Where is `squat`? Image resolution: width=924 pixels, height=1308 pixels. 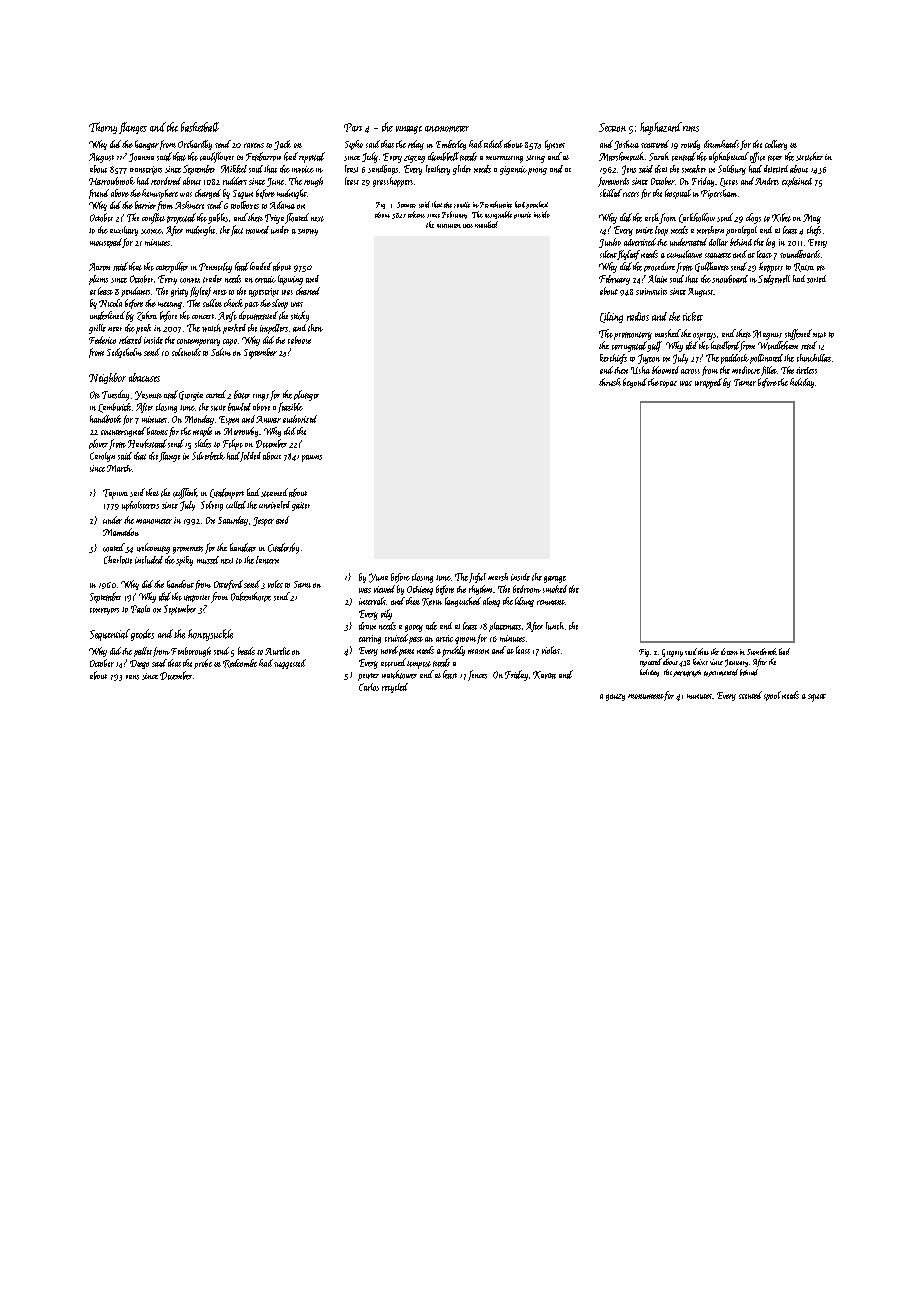 squat is located at coordinates (817, 698).
